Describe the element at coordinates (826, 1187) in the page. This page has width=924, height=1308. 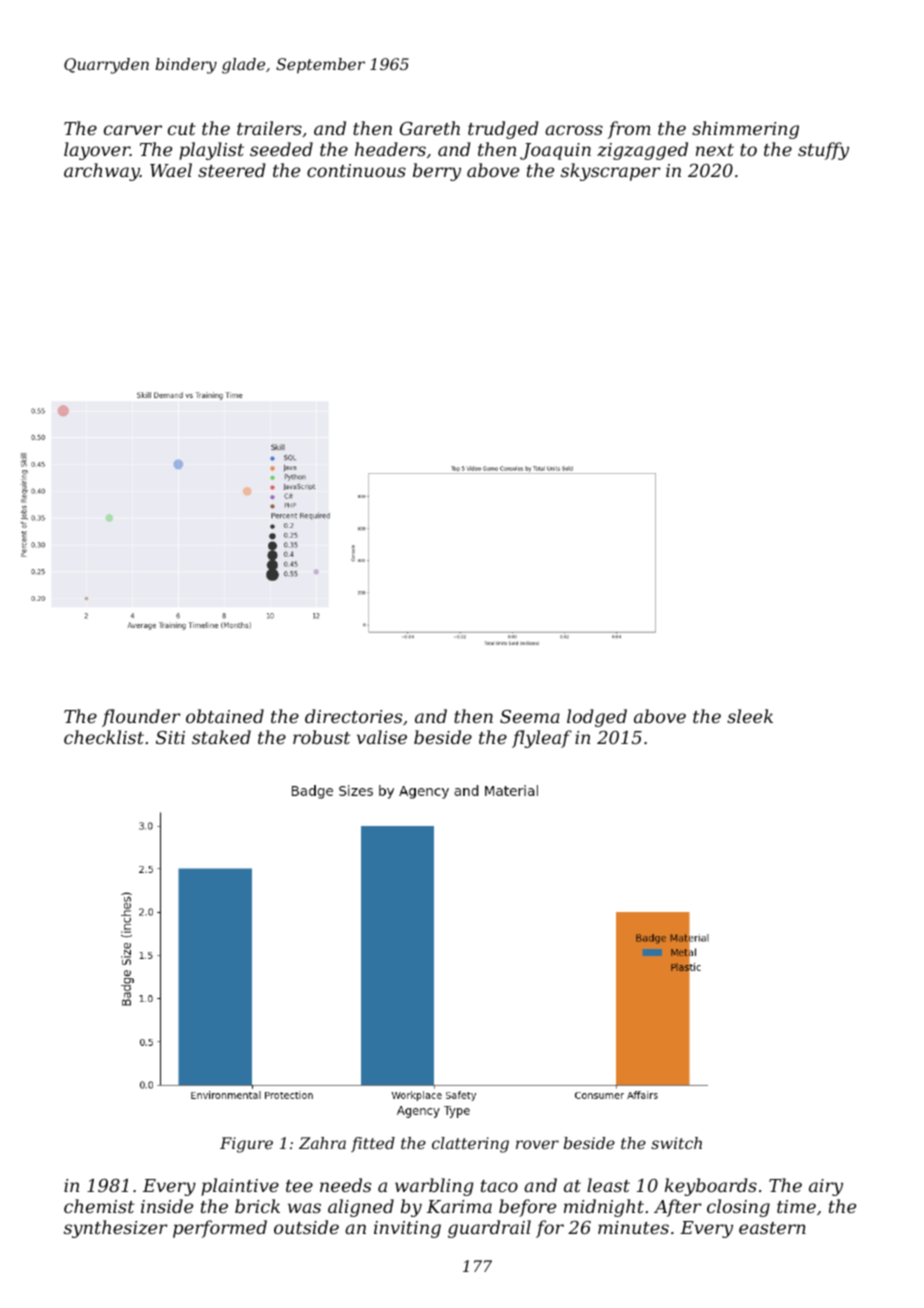
I see `airy` at that location.
